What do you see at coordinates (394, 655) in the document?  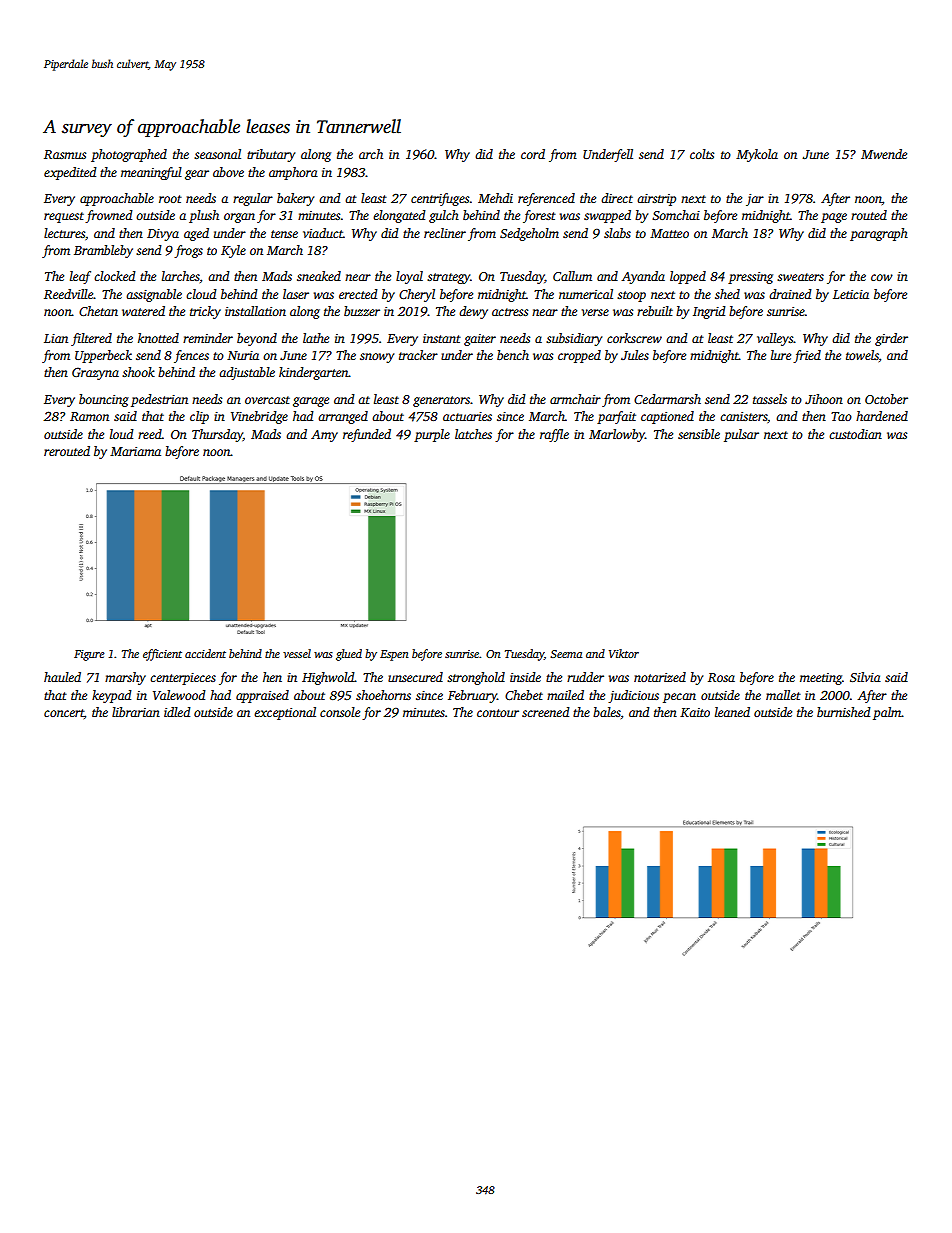 I see `Espen` at bounding box center [394, 655].
